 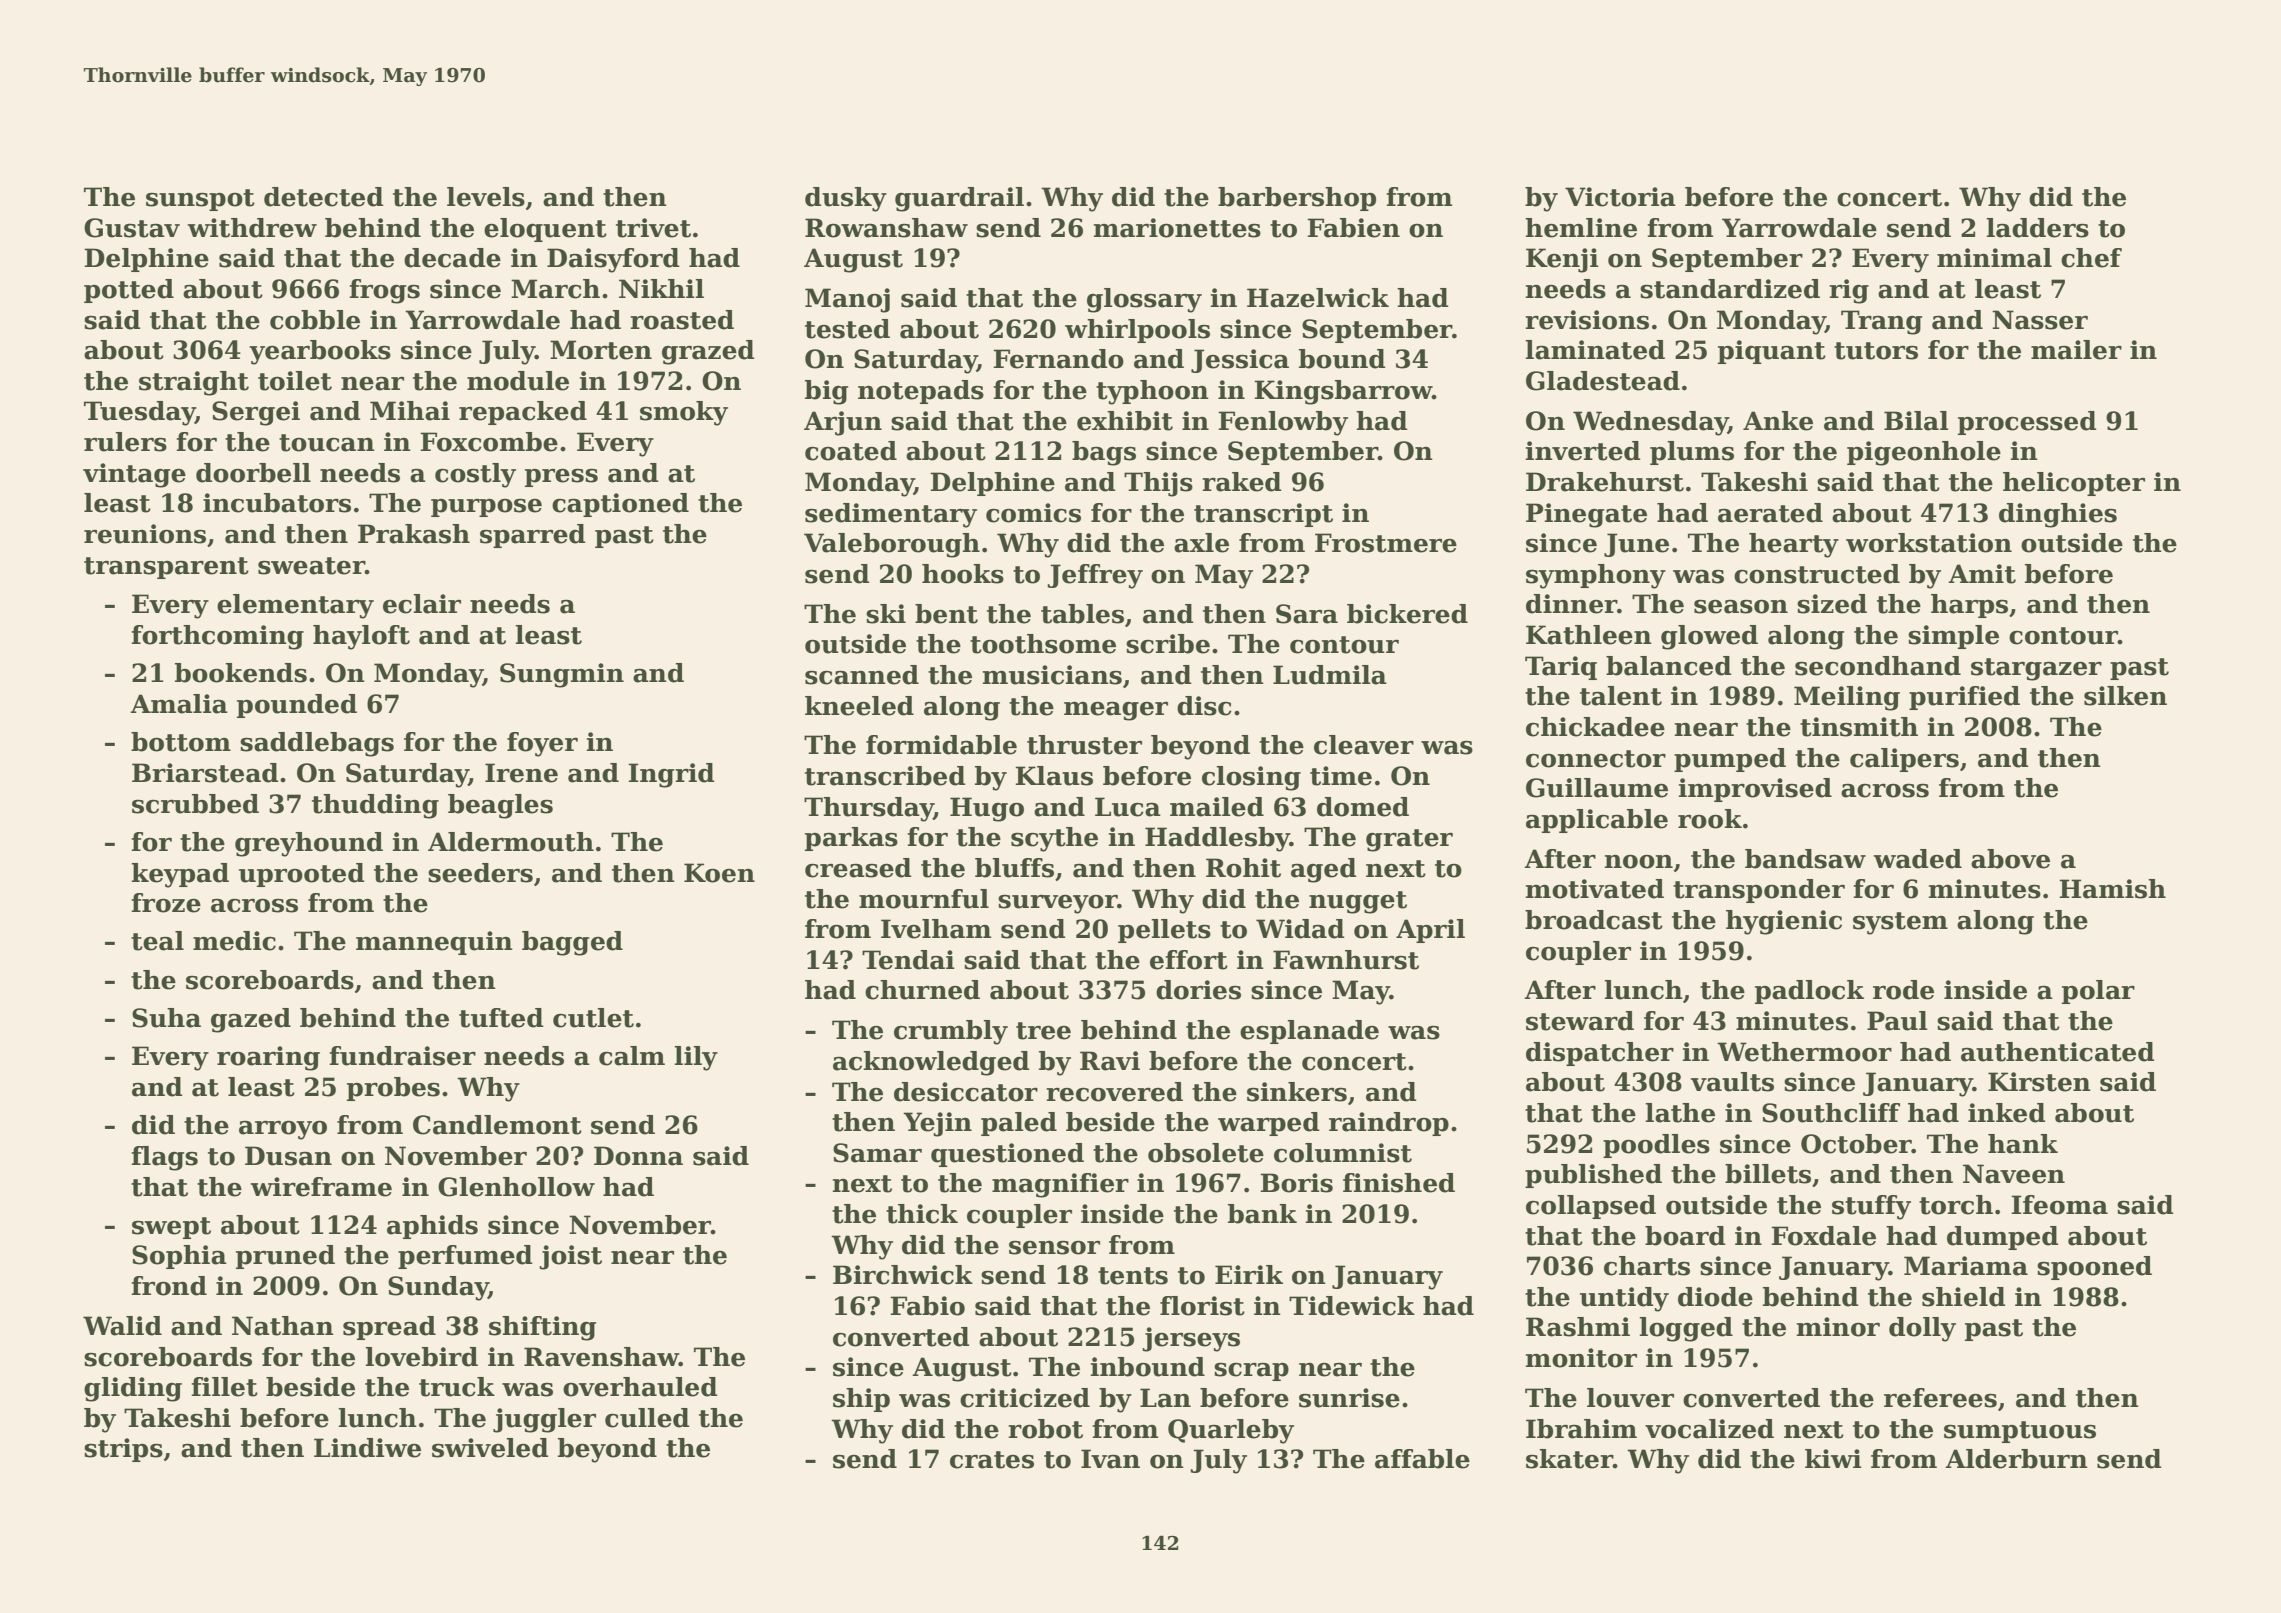 What do you see at coordinates (1240, 361) in the screenshot?
I see `Jessica` at bounding box center [1240, 361].
